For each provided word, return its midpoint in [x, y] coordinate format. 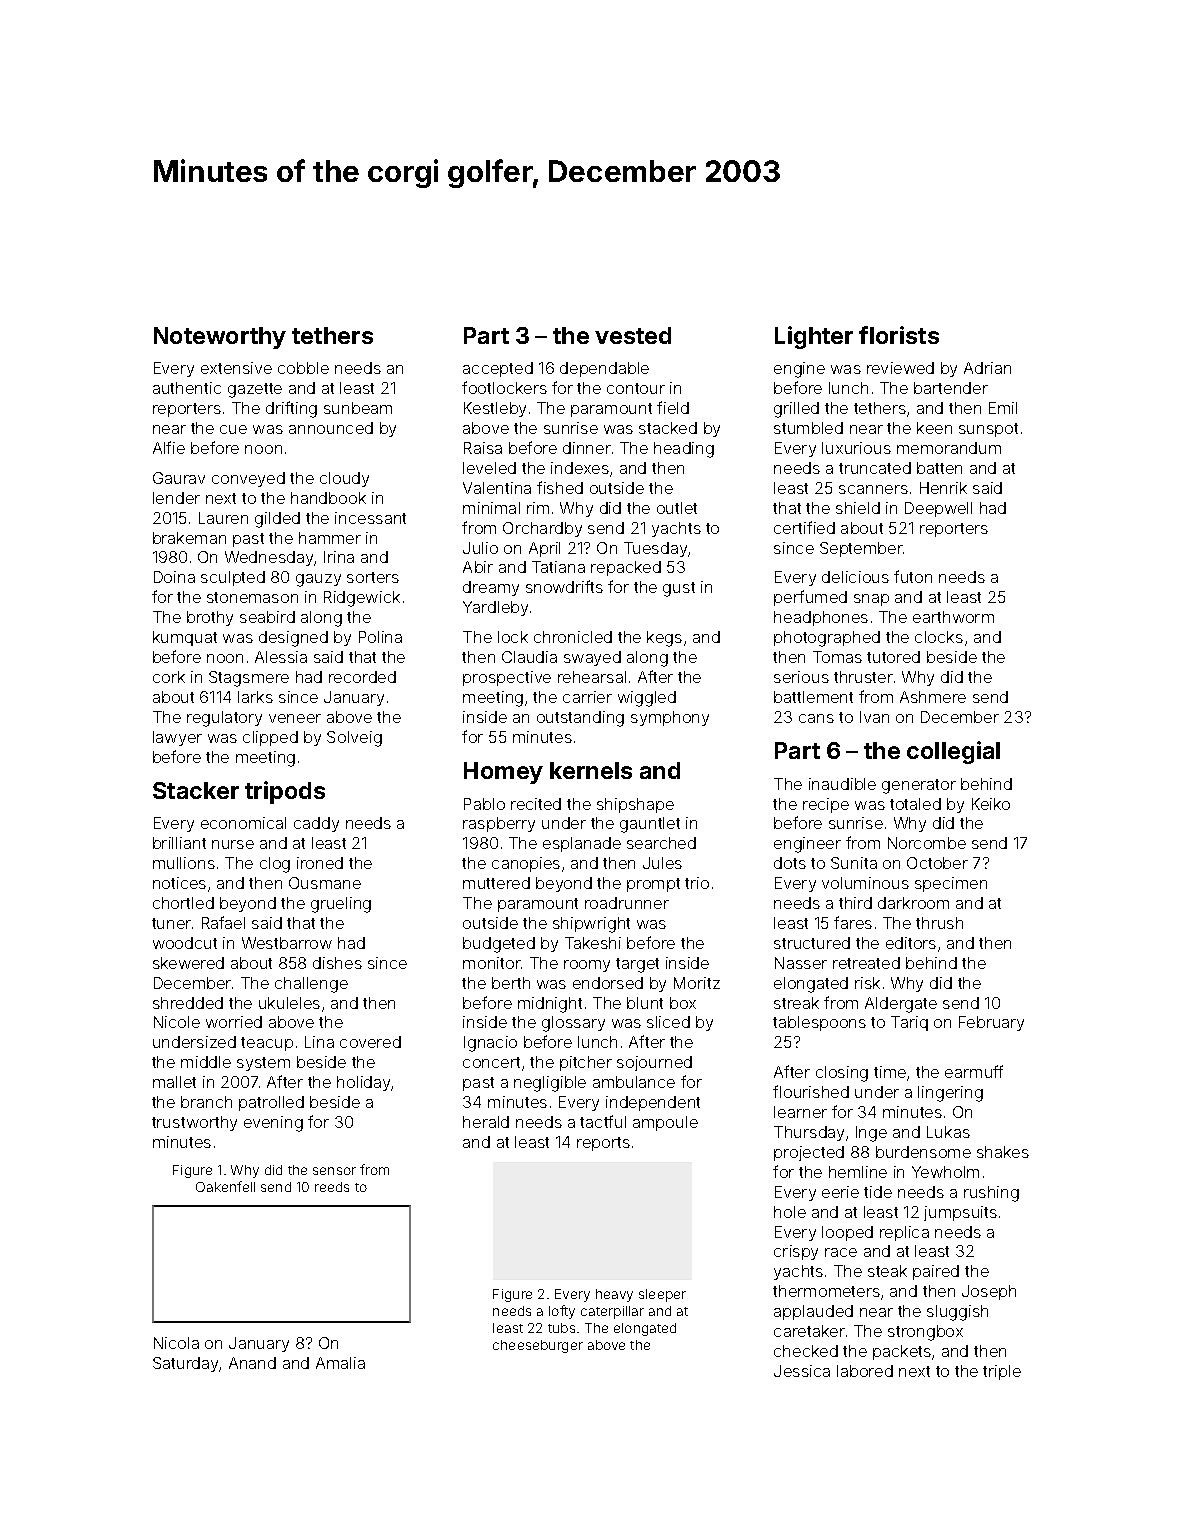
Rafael [223, 922]
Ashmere [933, 697]
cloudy [344, 479]
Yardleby [495, 608]
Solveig [354, 739]
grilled [796, 410]
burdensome [923, 1152]
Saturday [185, 1364]
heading [684, 450]
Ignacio [490, 1044]
